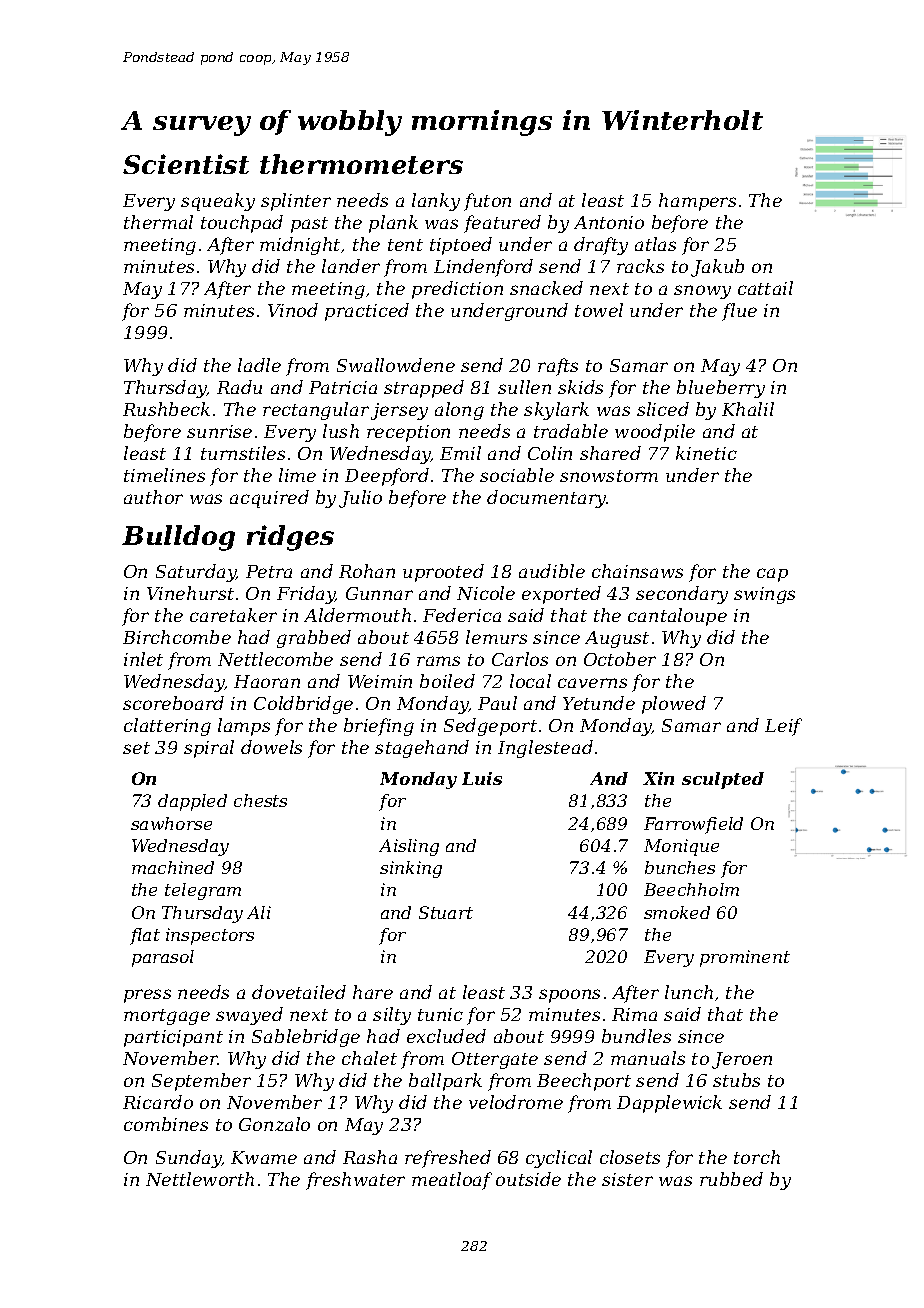  Describe the element at coordinates (677, 617) in the screenshot. I see `cantaloupe` at that location.
